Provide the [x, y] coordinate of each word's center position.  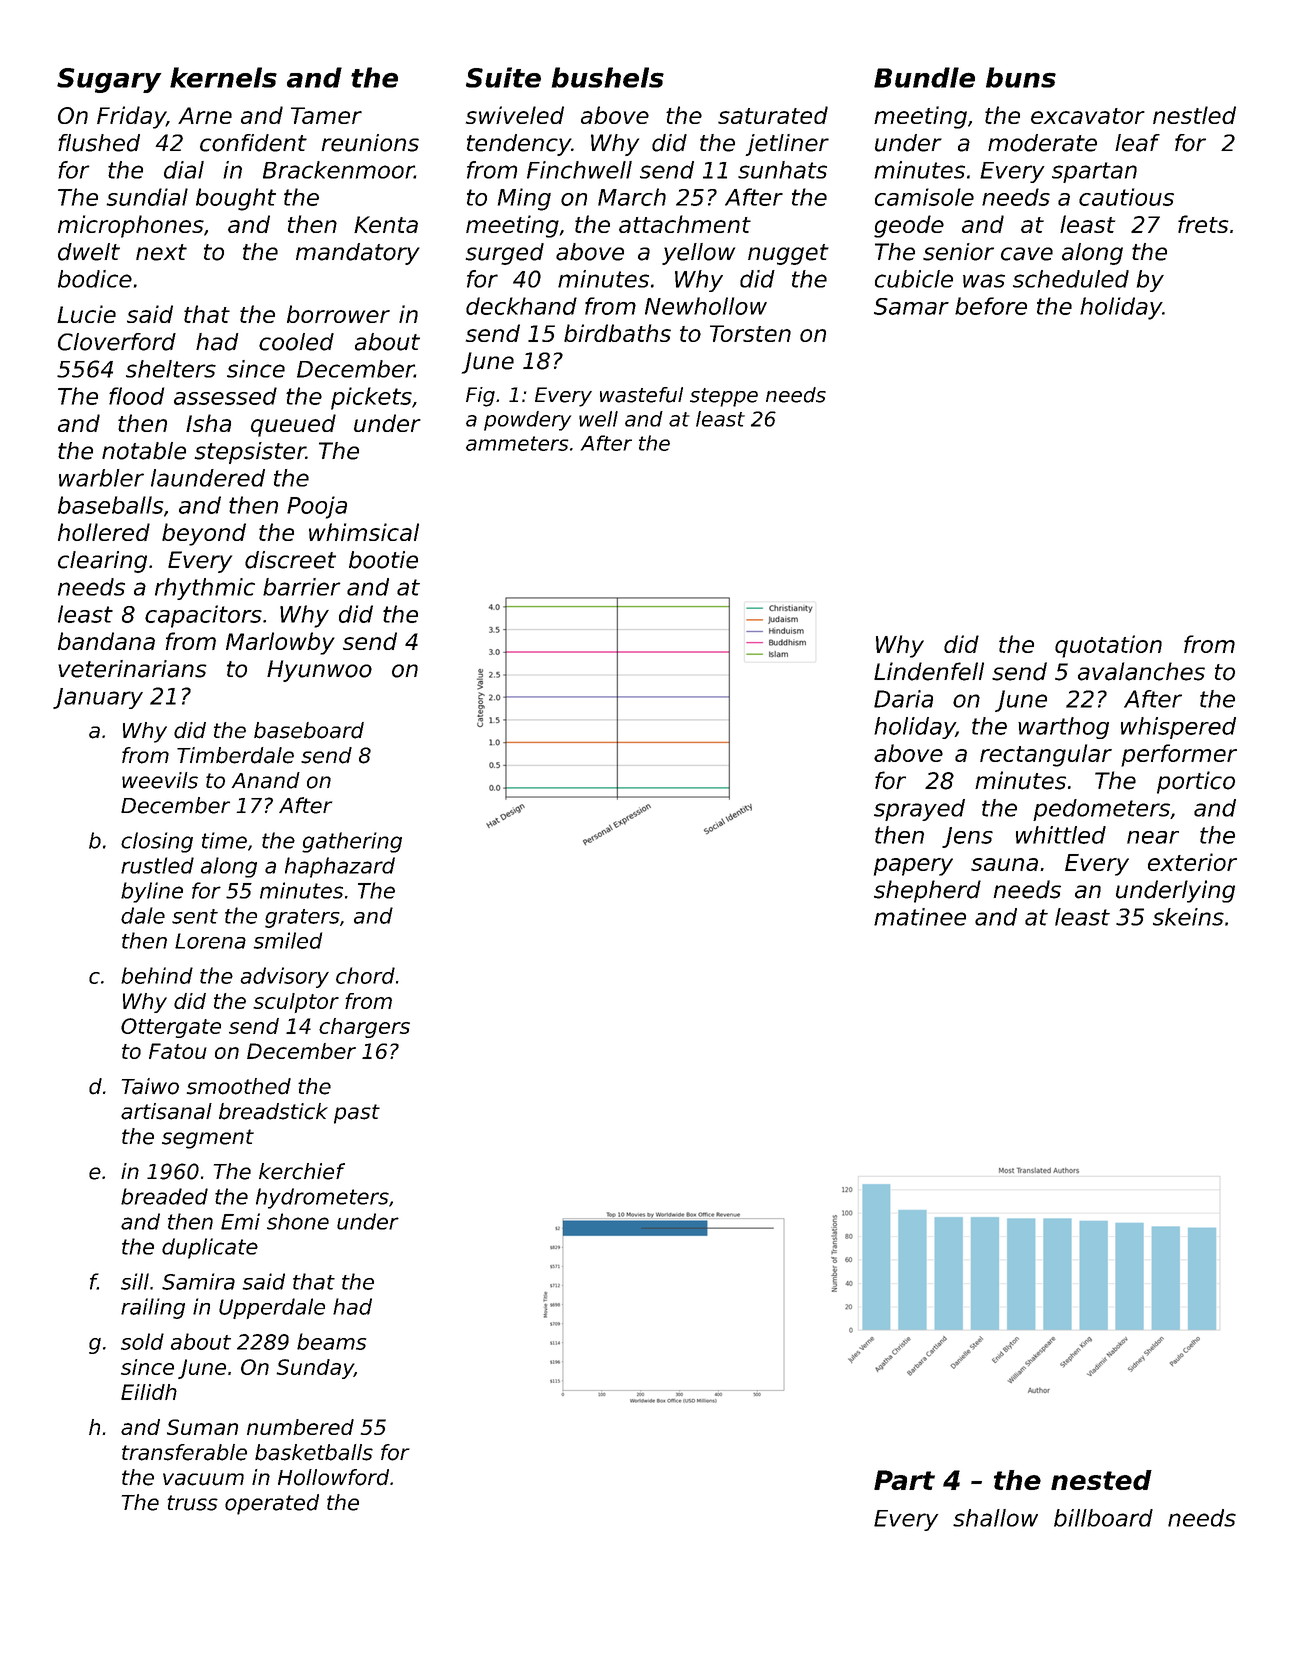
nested [1101, 1480]
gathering [352, 842]
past [357, 1114]
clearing [102, 562]
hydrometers [322, 1198]
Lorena [210, 941]
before [991, 306]
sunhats [782, 170]
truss [192, 1503]
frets [1203, 224]
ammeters [517, 443]
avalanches [1141, 671]
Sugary [109, 80]
